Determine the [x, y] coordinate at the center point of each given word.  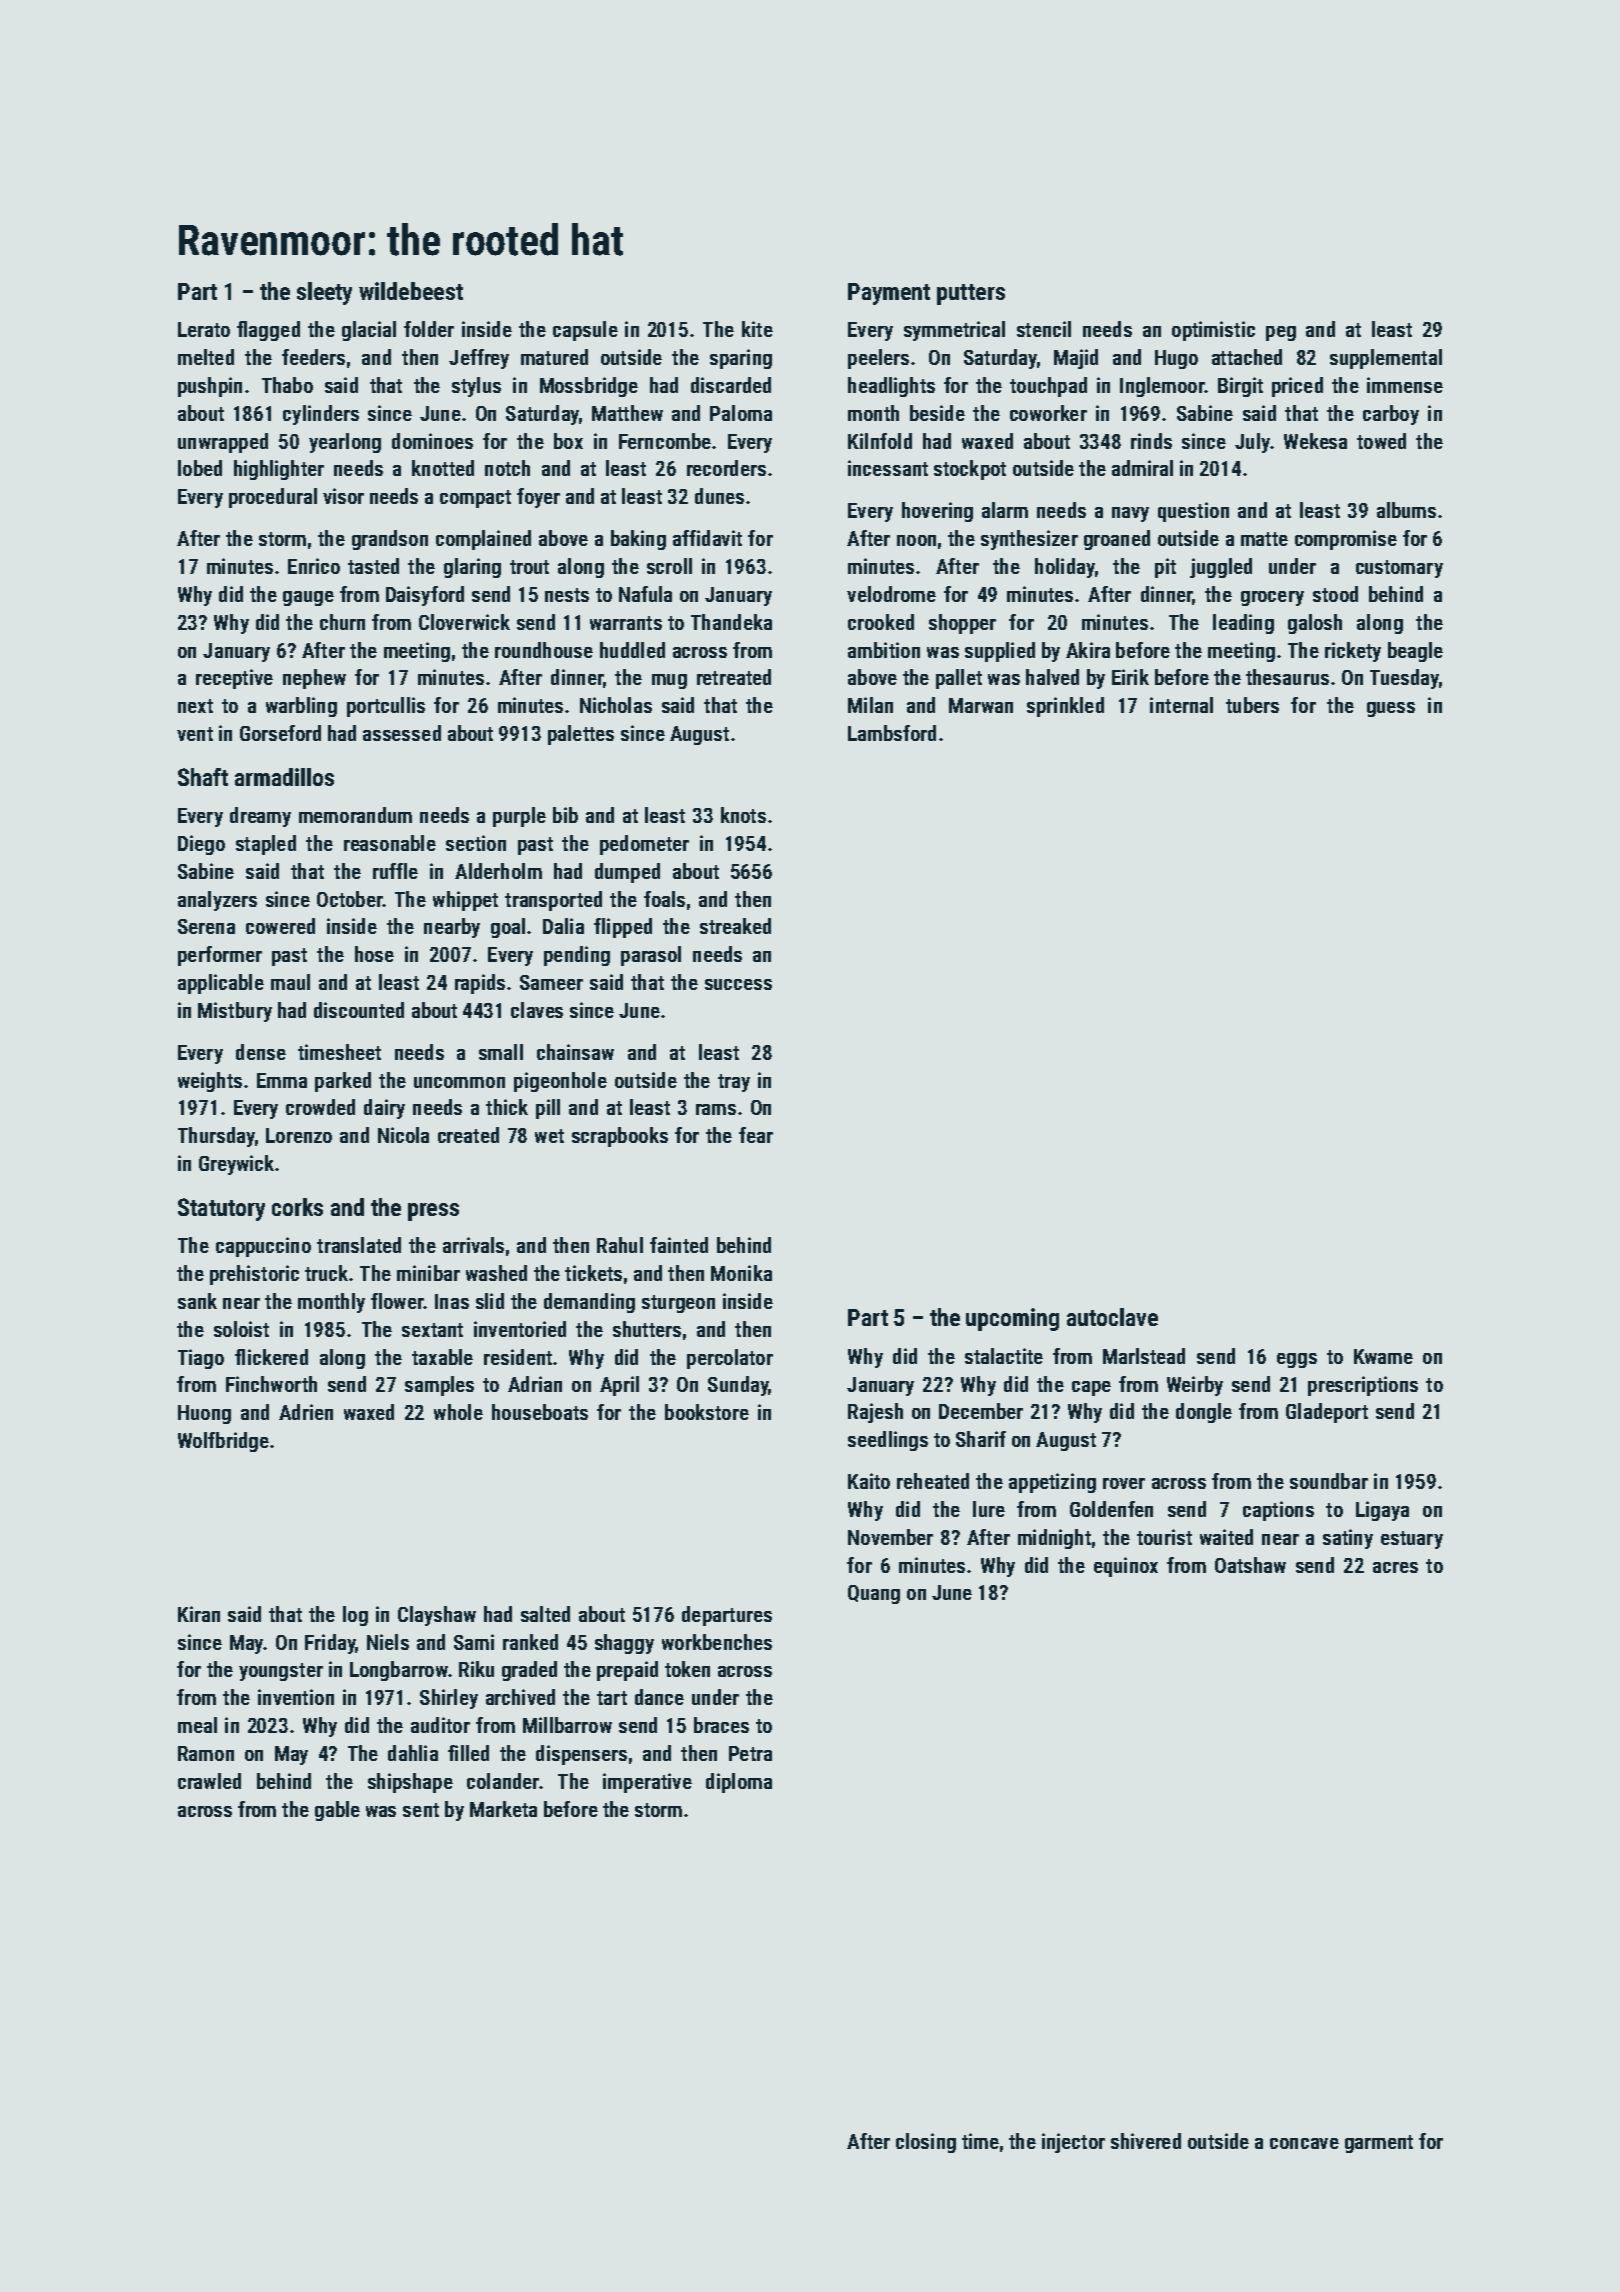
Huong [204, 1414]
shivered [1146, 2141]
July [1252, 443]
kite [757, 329]
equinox [1126, 1567]
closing [926, 2143]
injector [1073, 2143]
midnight [1054, 1539]
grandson [390, 540]
